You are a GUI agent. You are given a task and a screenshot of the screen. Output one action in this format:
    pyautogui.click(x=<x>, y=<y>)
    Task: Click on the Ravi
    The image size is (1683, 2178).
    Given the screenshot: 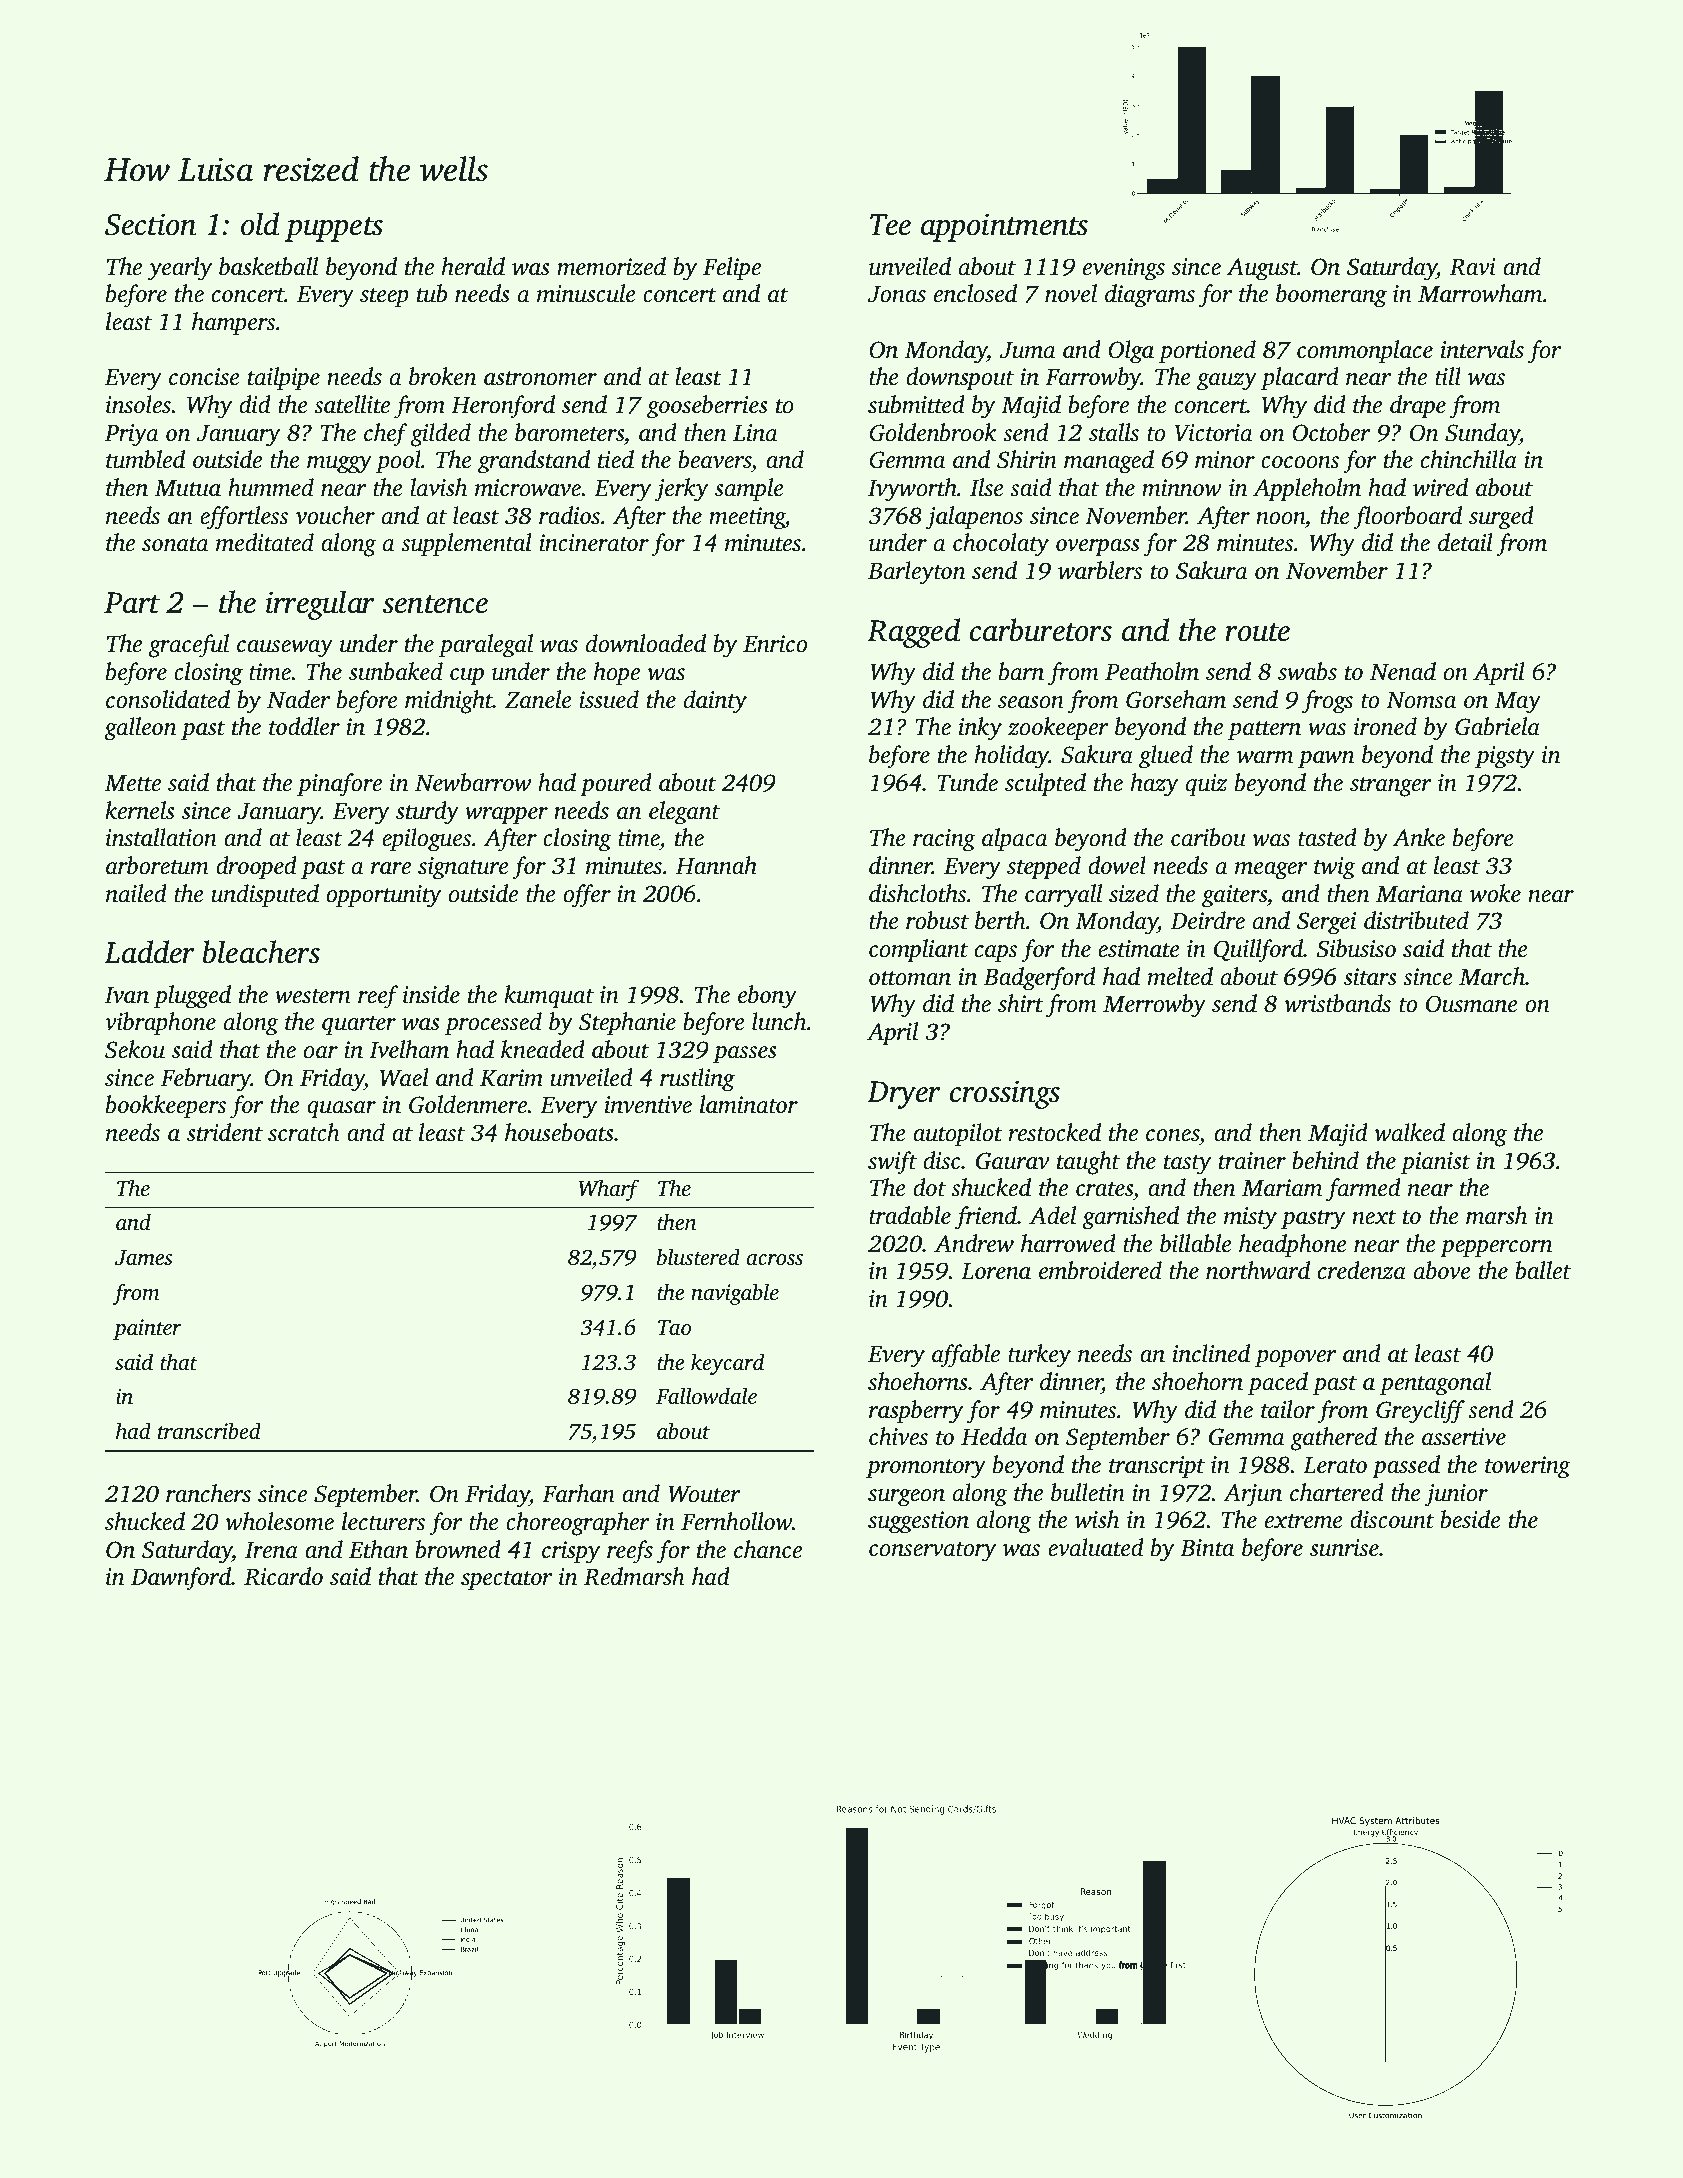 What is the action you would take?
    pyautogui.click(x=1473, y=267)
